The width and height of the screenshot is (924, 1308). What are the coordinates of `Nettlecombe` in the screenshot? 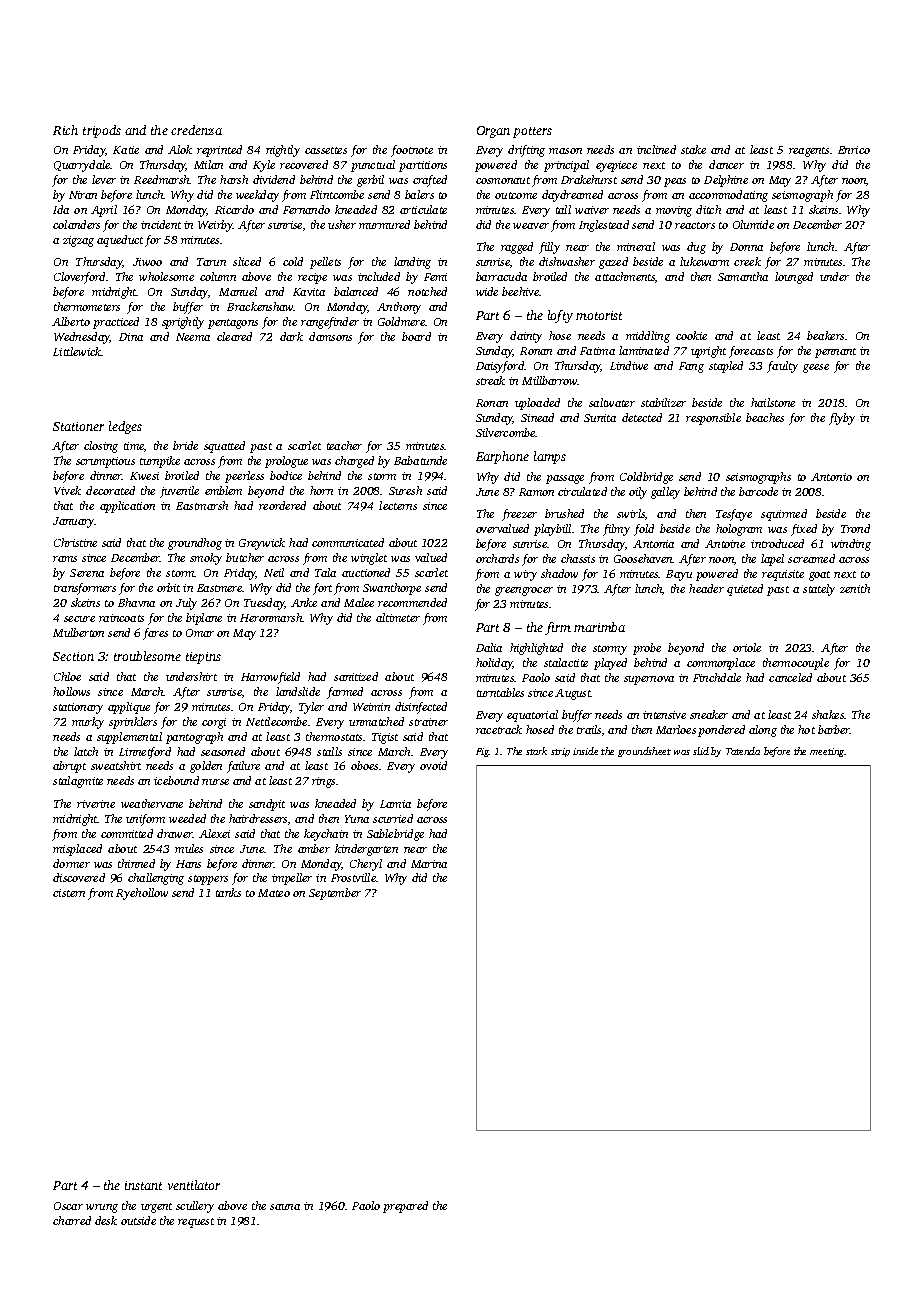 It's located at (276, 721).
